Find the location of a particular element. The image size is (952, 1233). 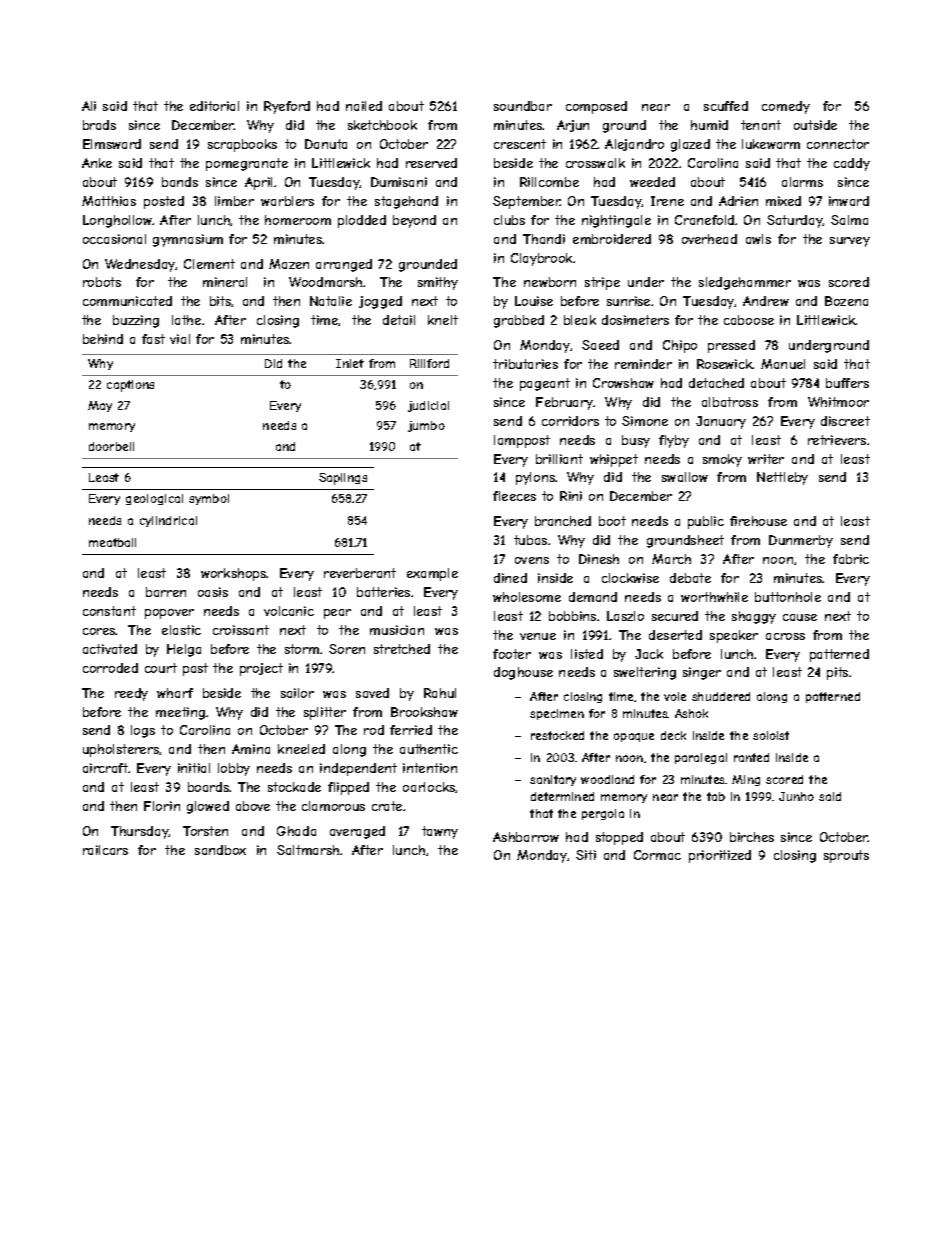

Alejandro is located at coordinates (634, 145).
